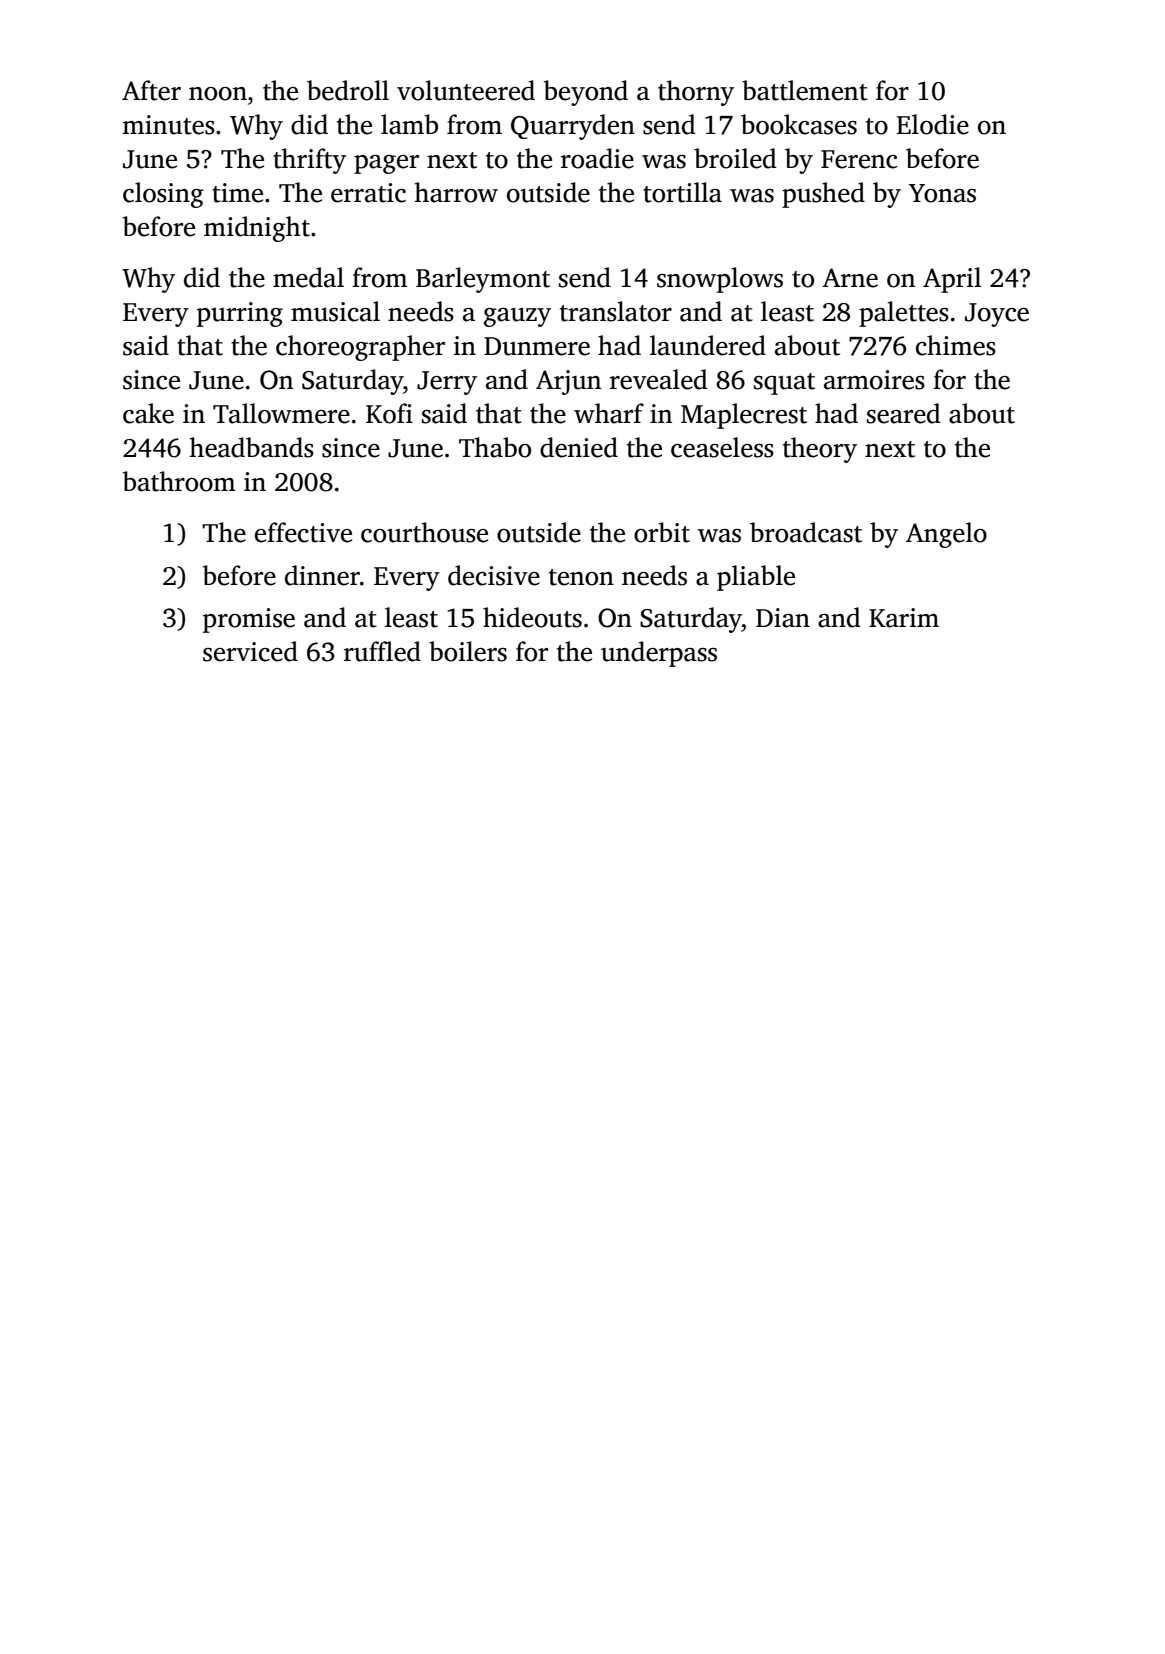 The image size is (1165, 1654). Describe the element at coordinates (151, 90) in the image. I see `After` at that location.
